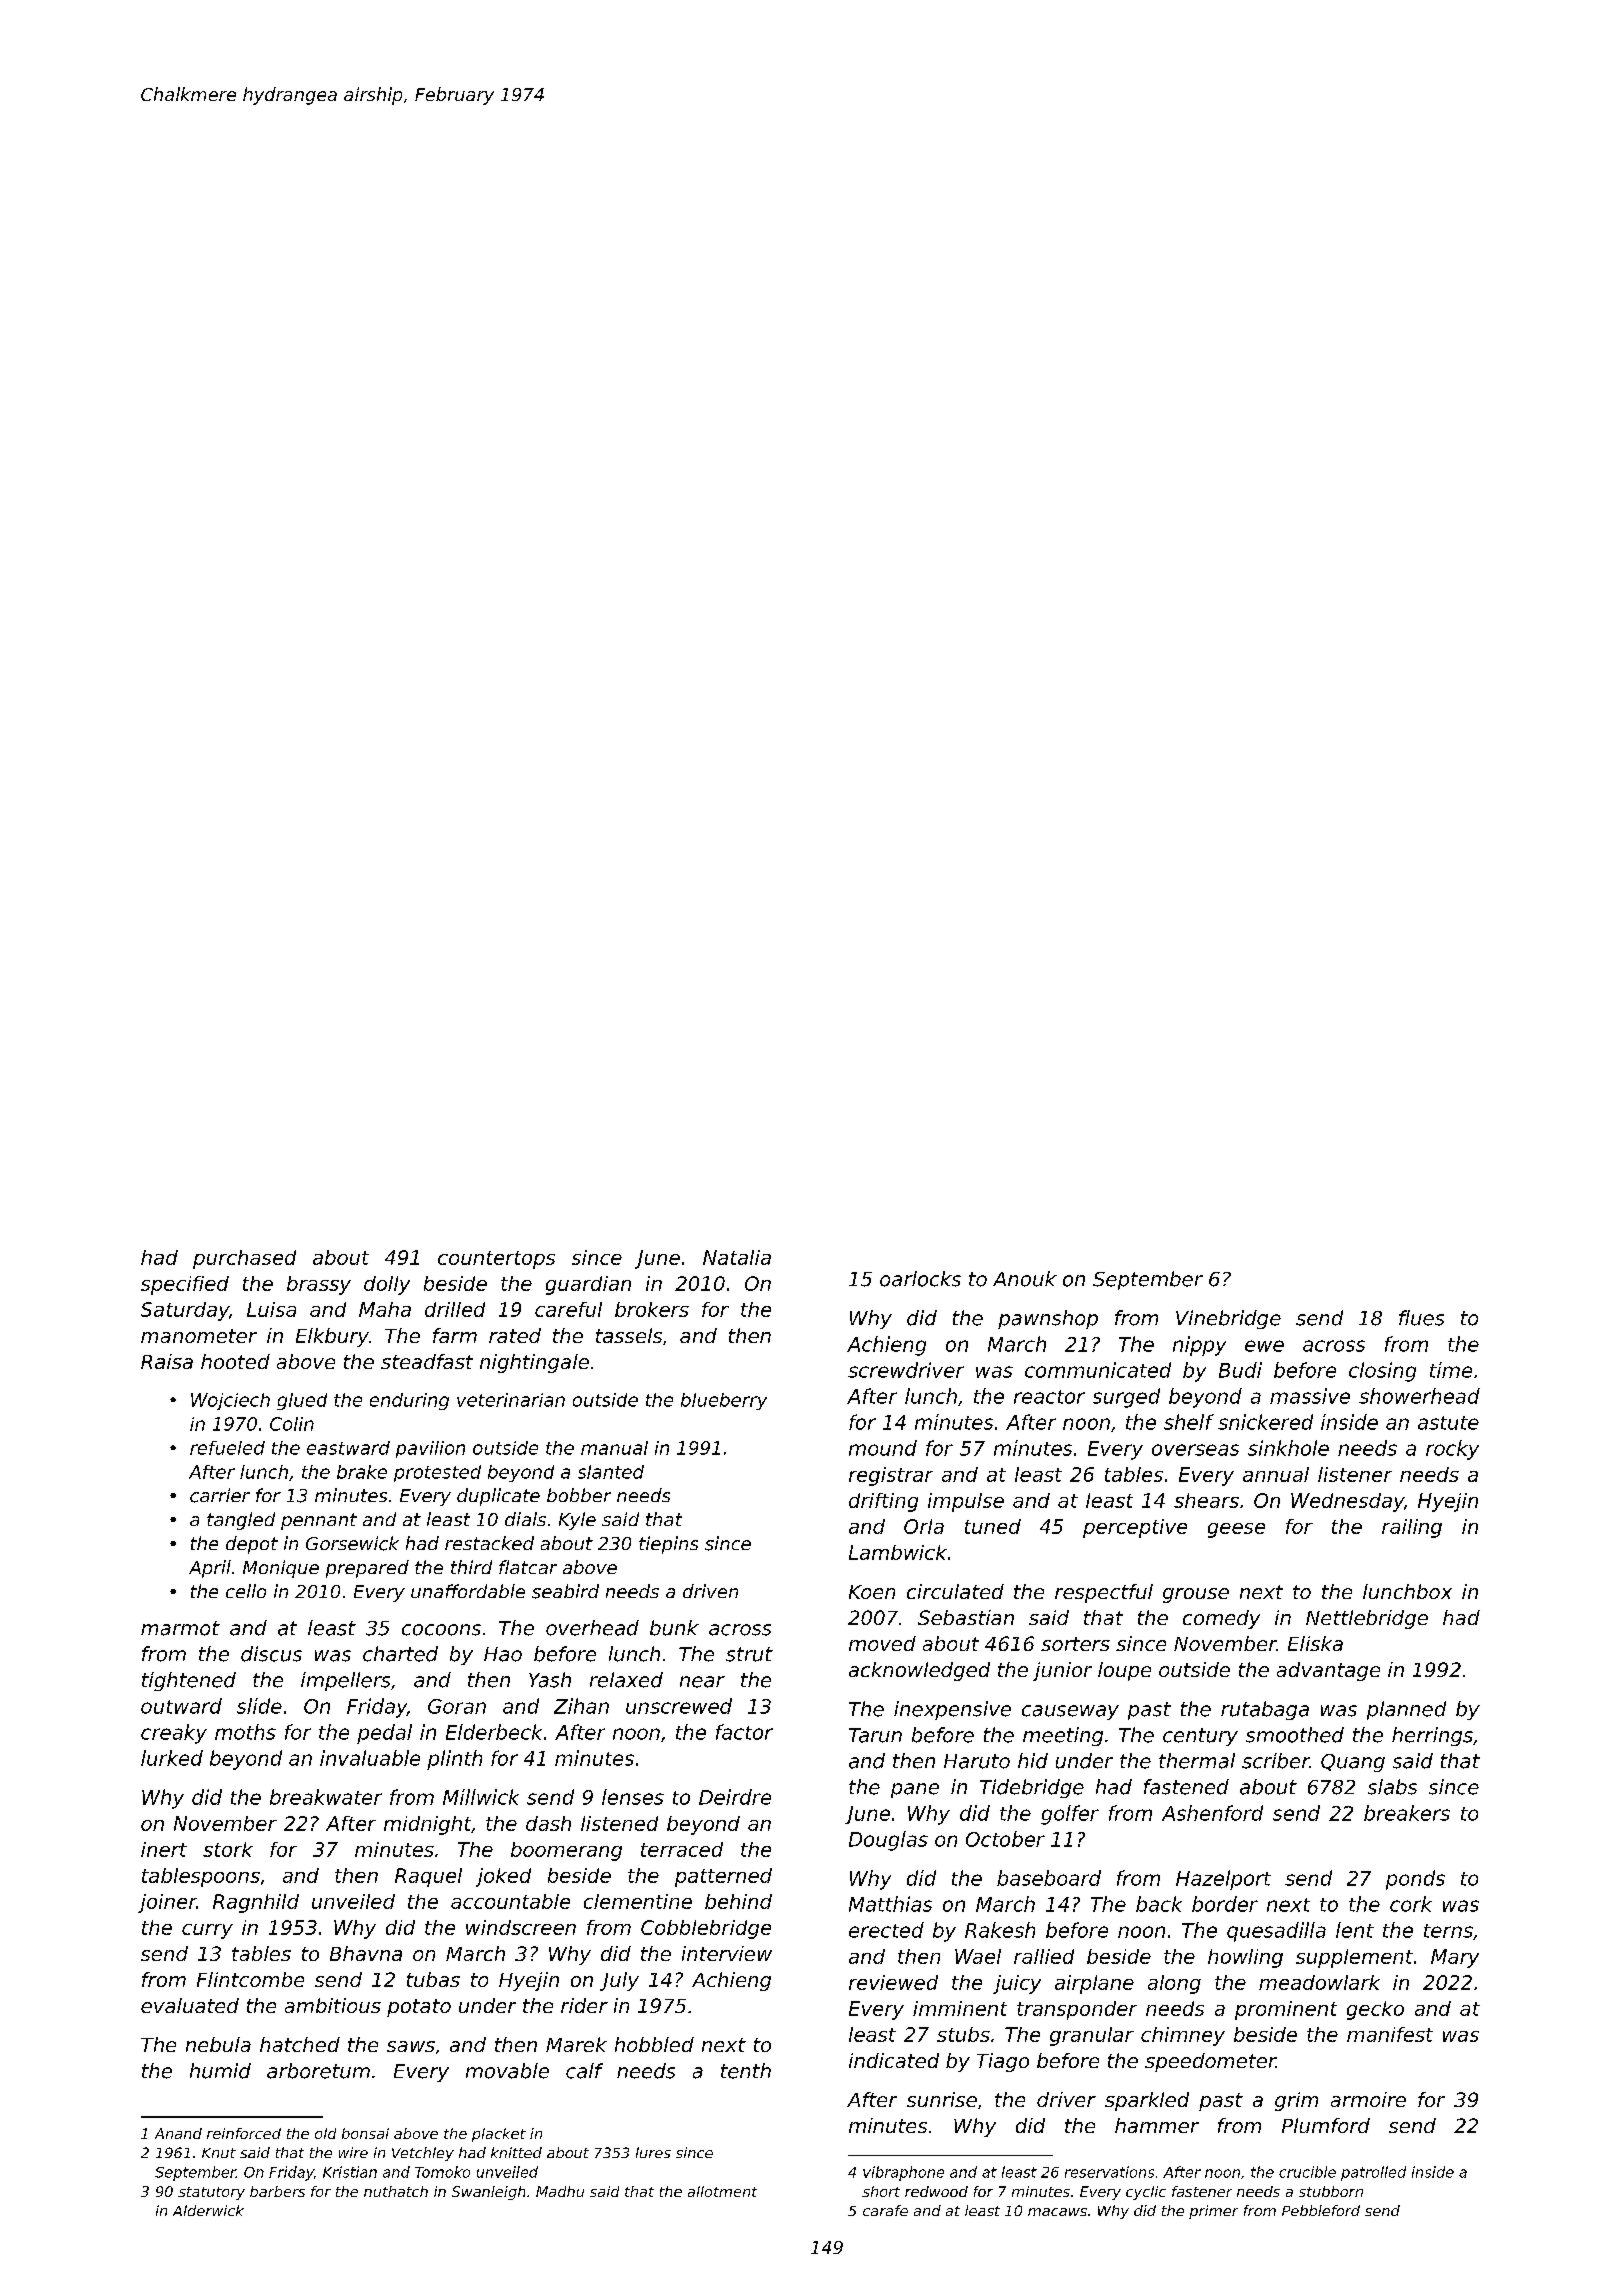 The height and width of the screenshot is (2292, 1620). I want to click on carafe, so click(885, 2210).
